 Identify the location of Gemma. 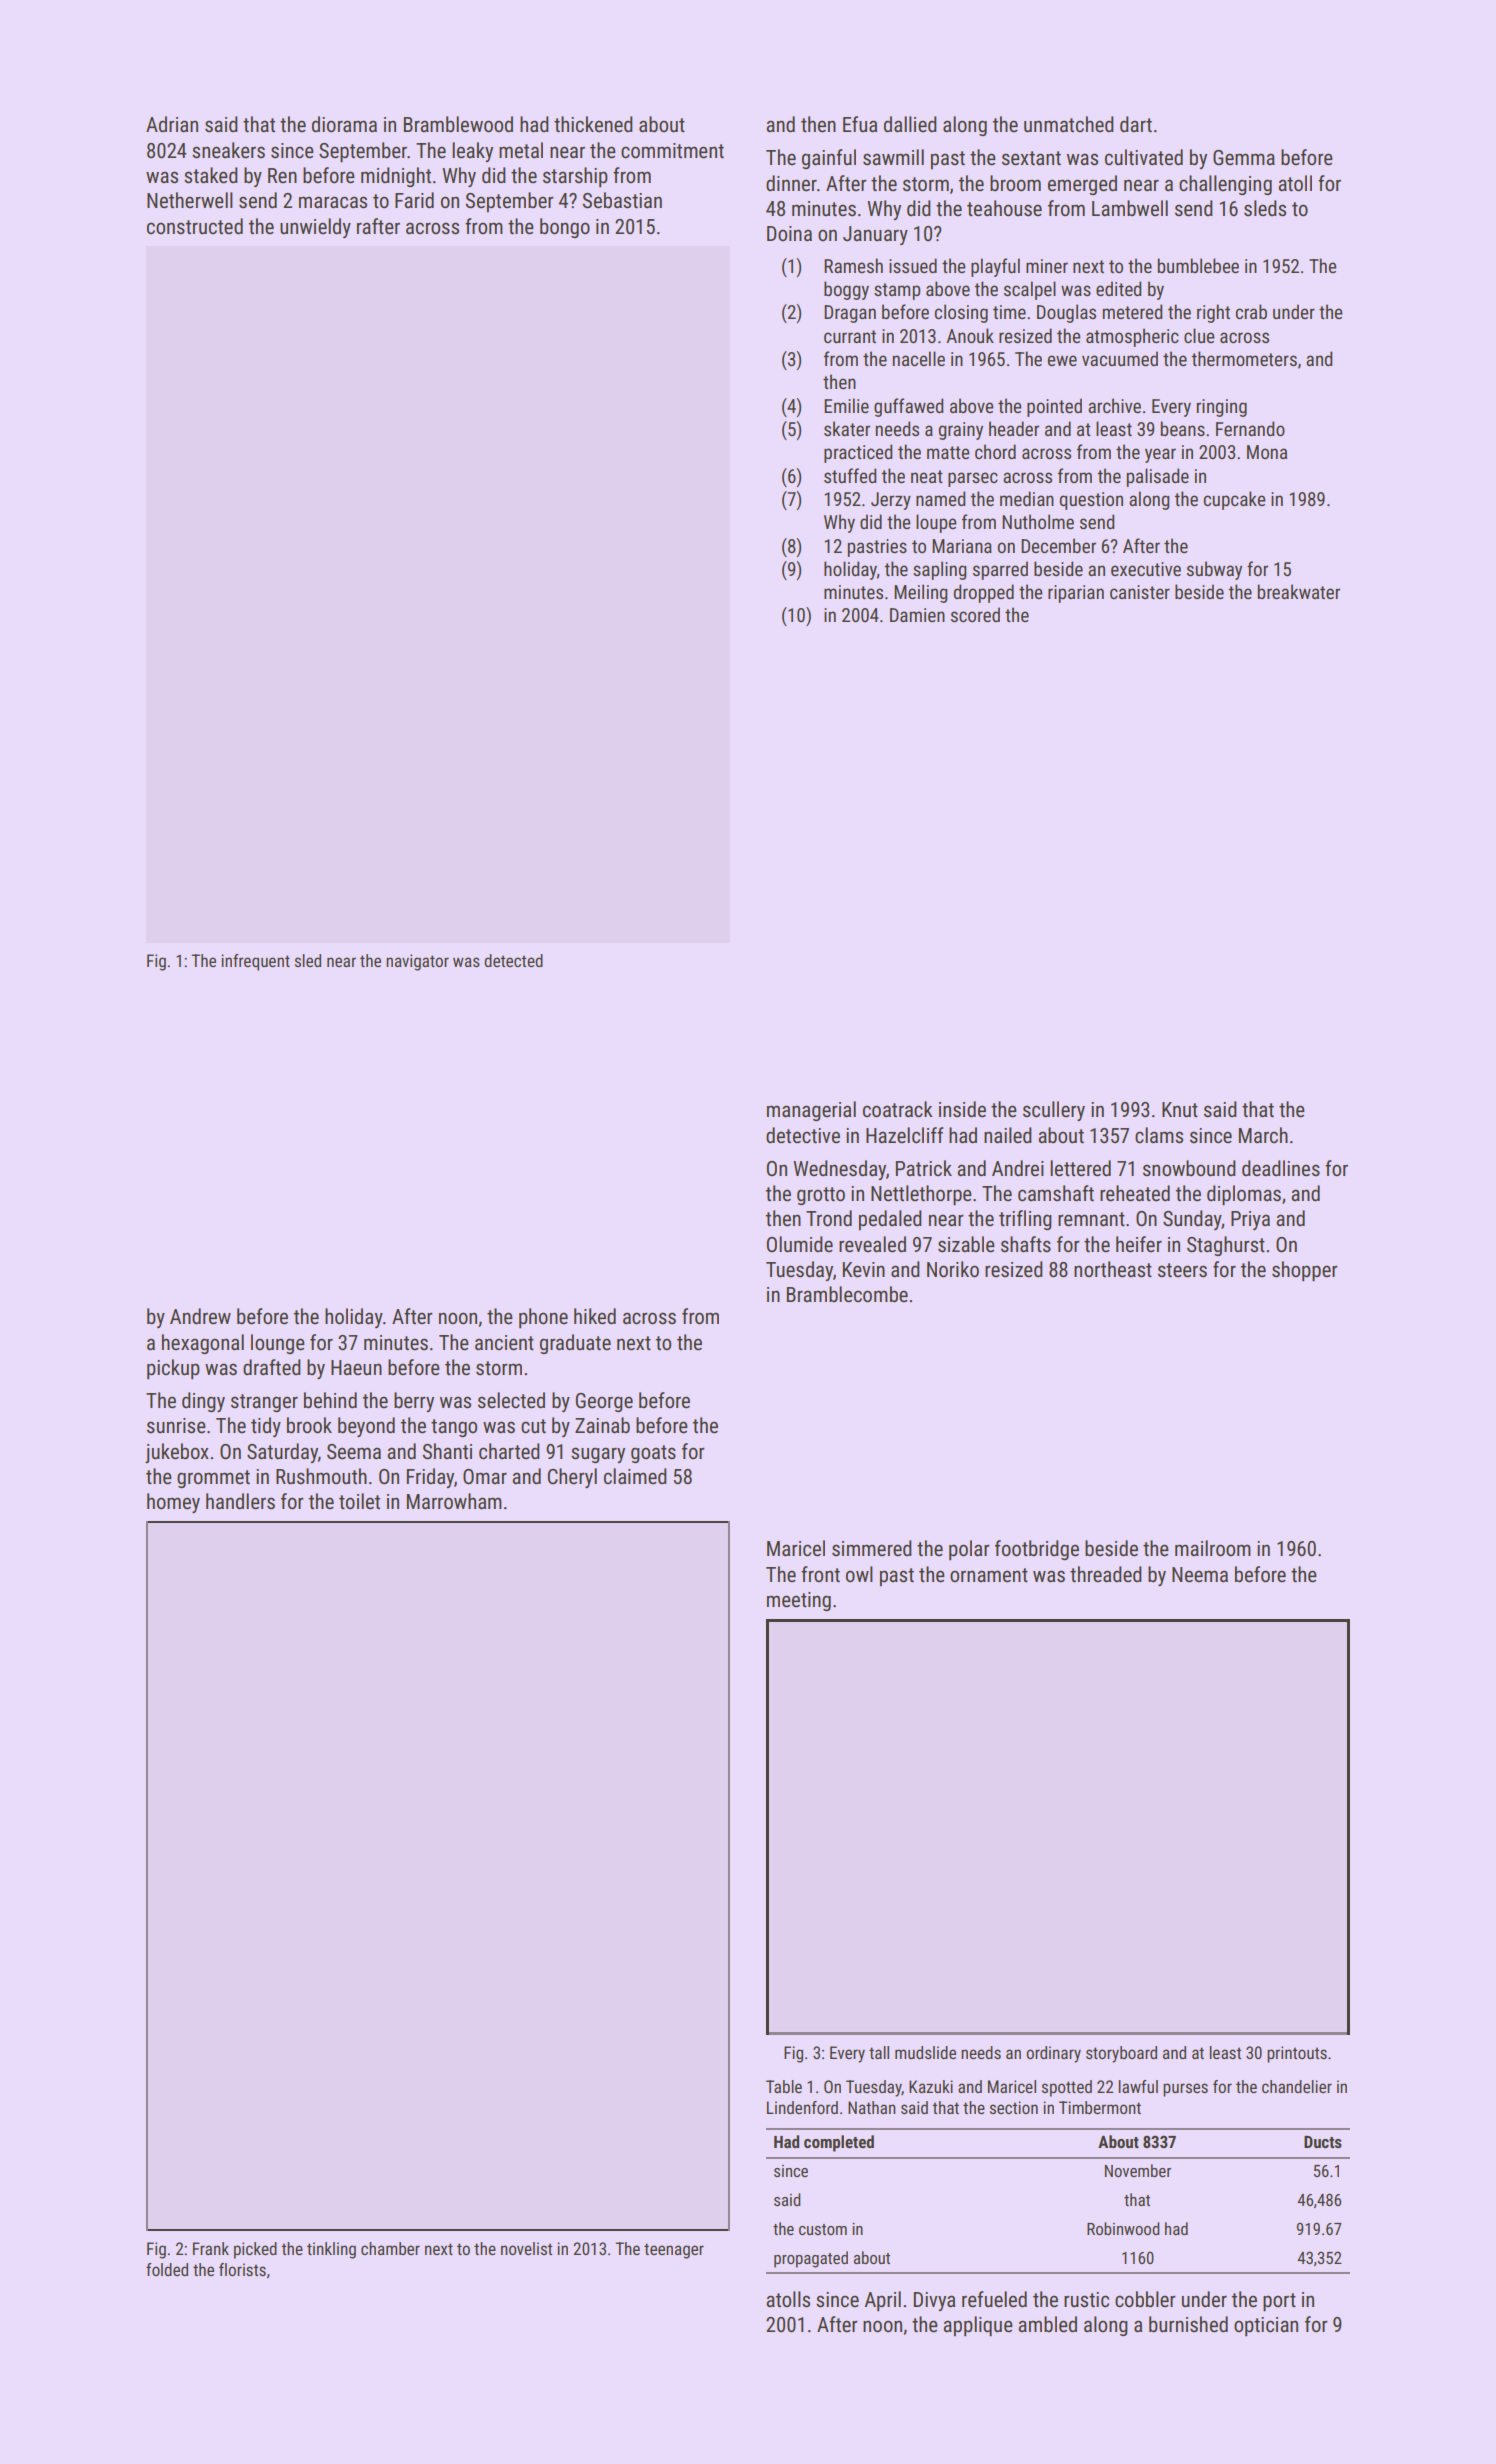
(1244, 158).
